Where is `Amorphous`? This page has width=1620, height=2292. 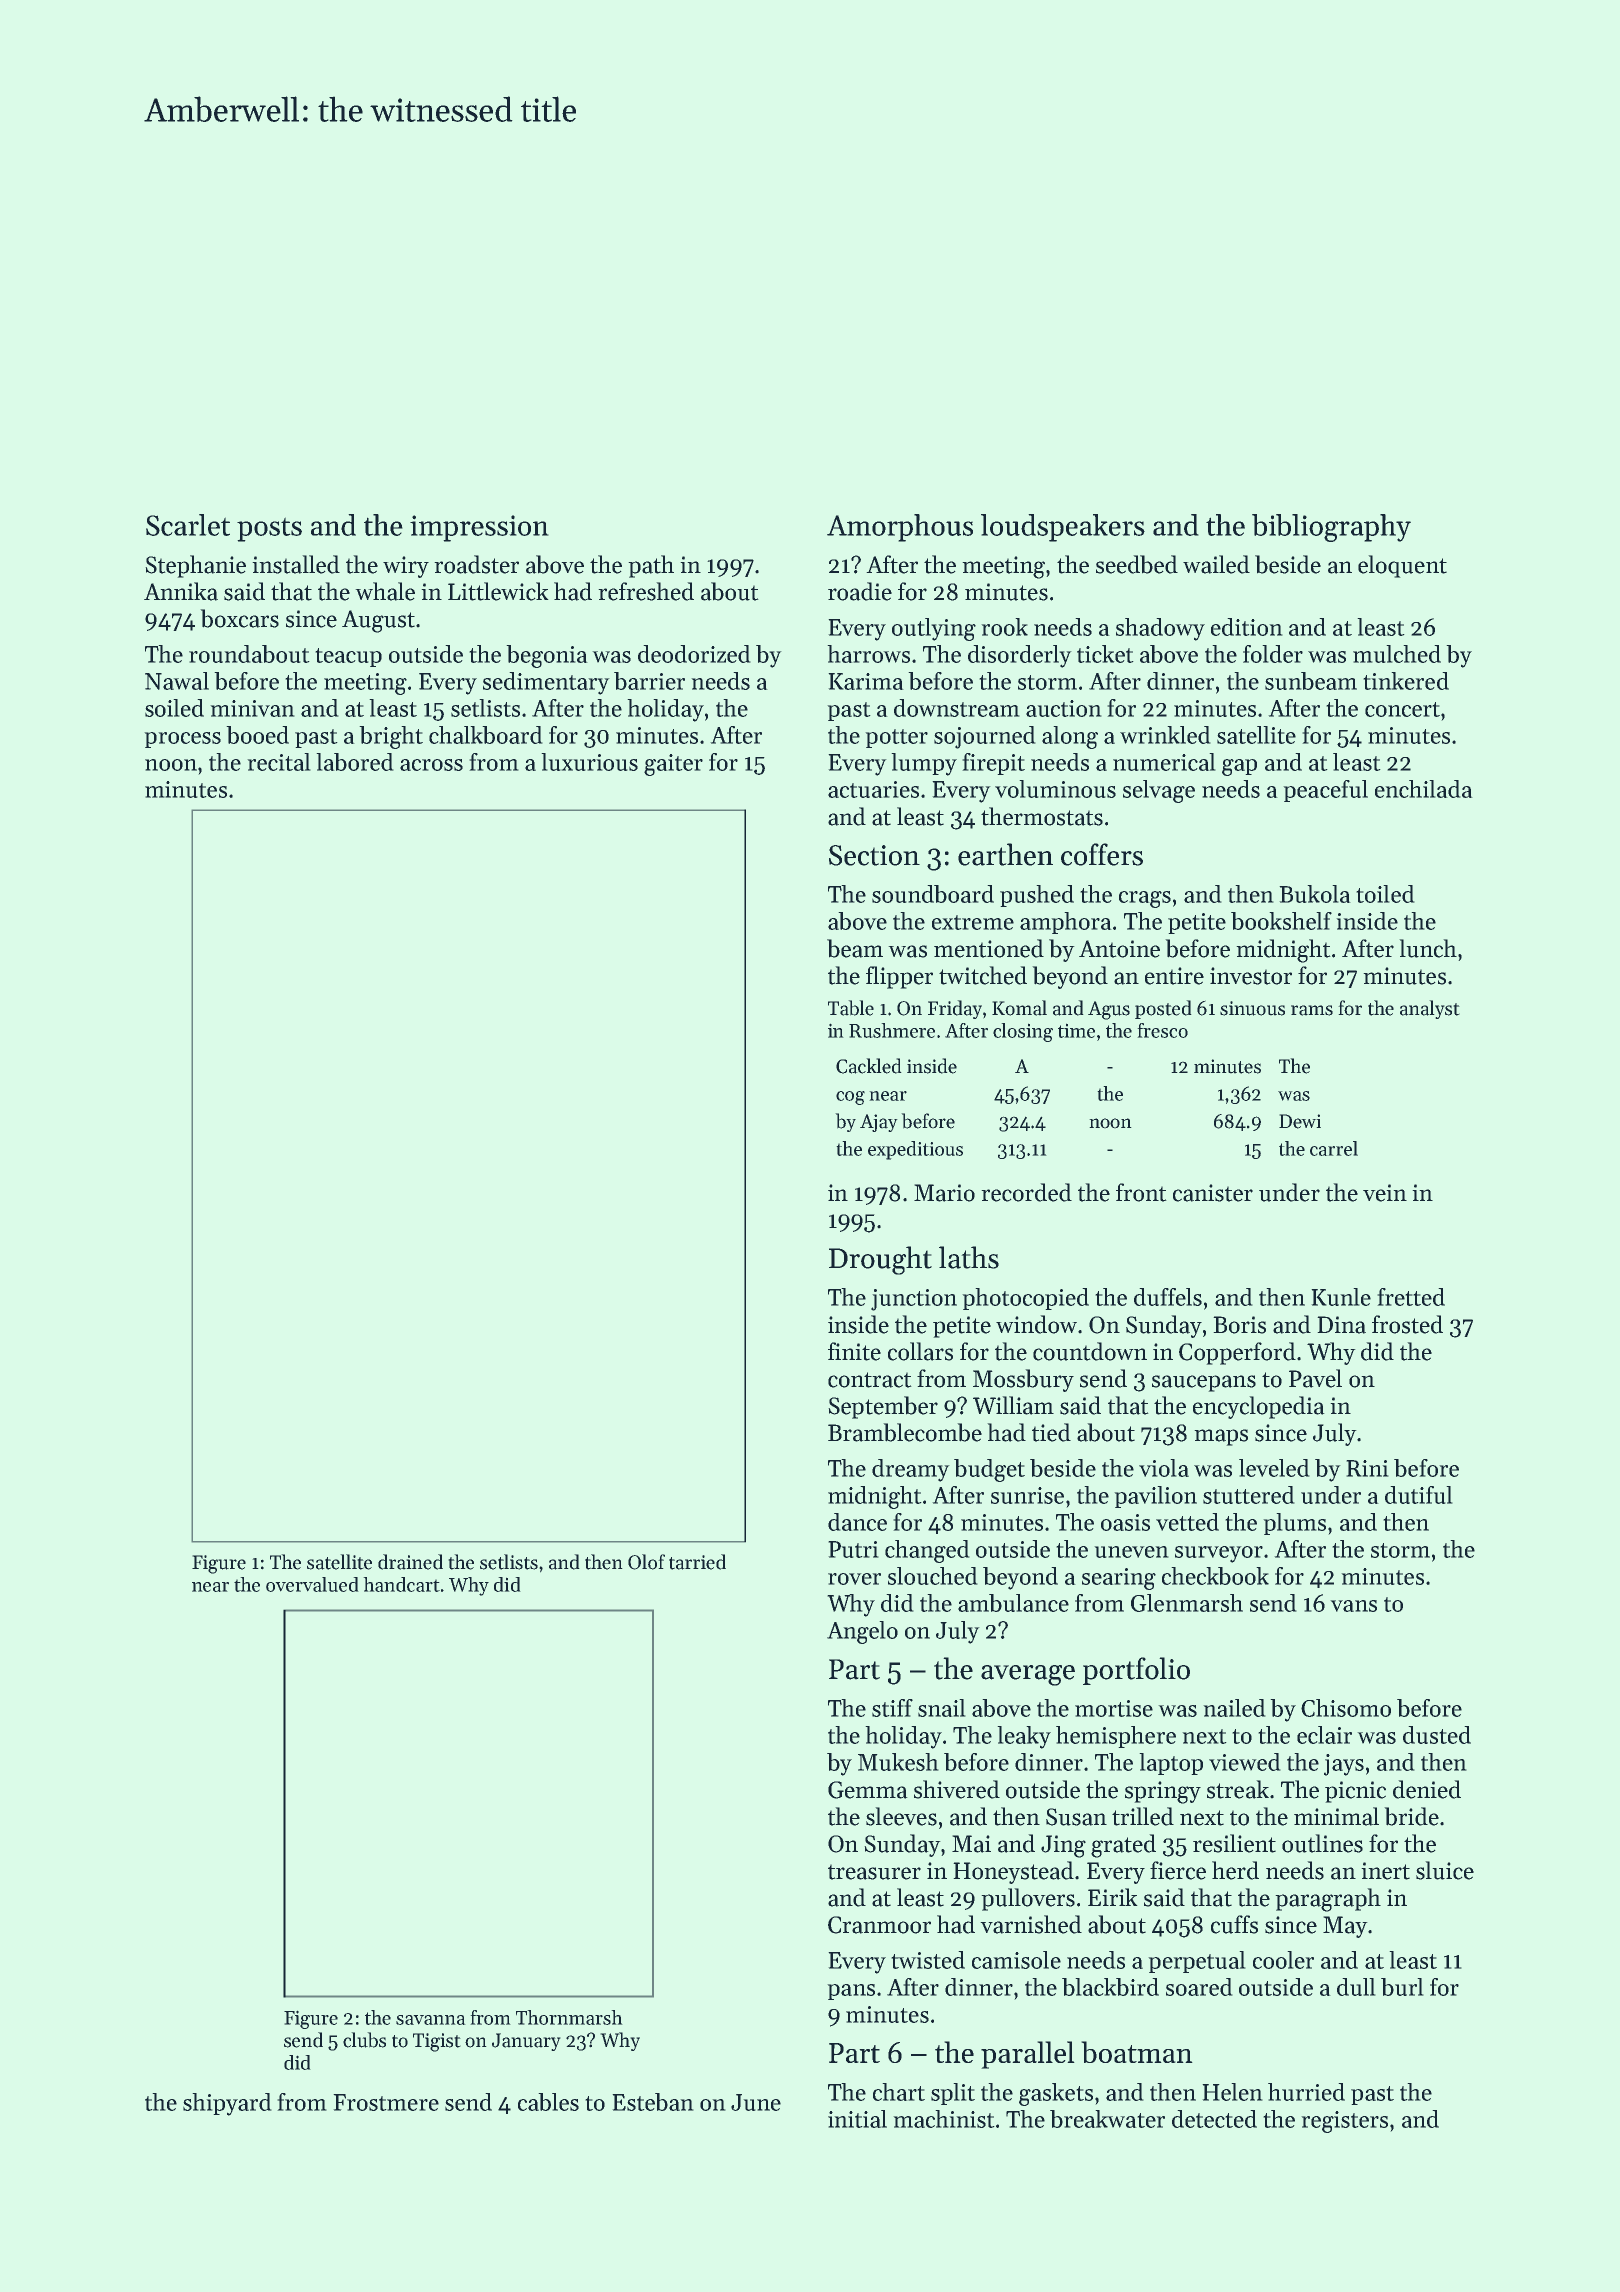
Amorphous is located at coordinates (900, 528).
